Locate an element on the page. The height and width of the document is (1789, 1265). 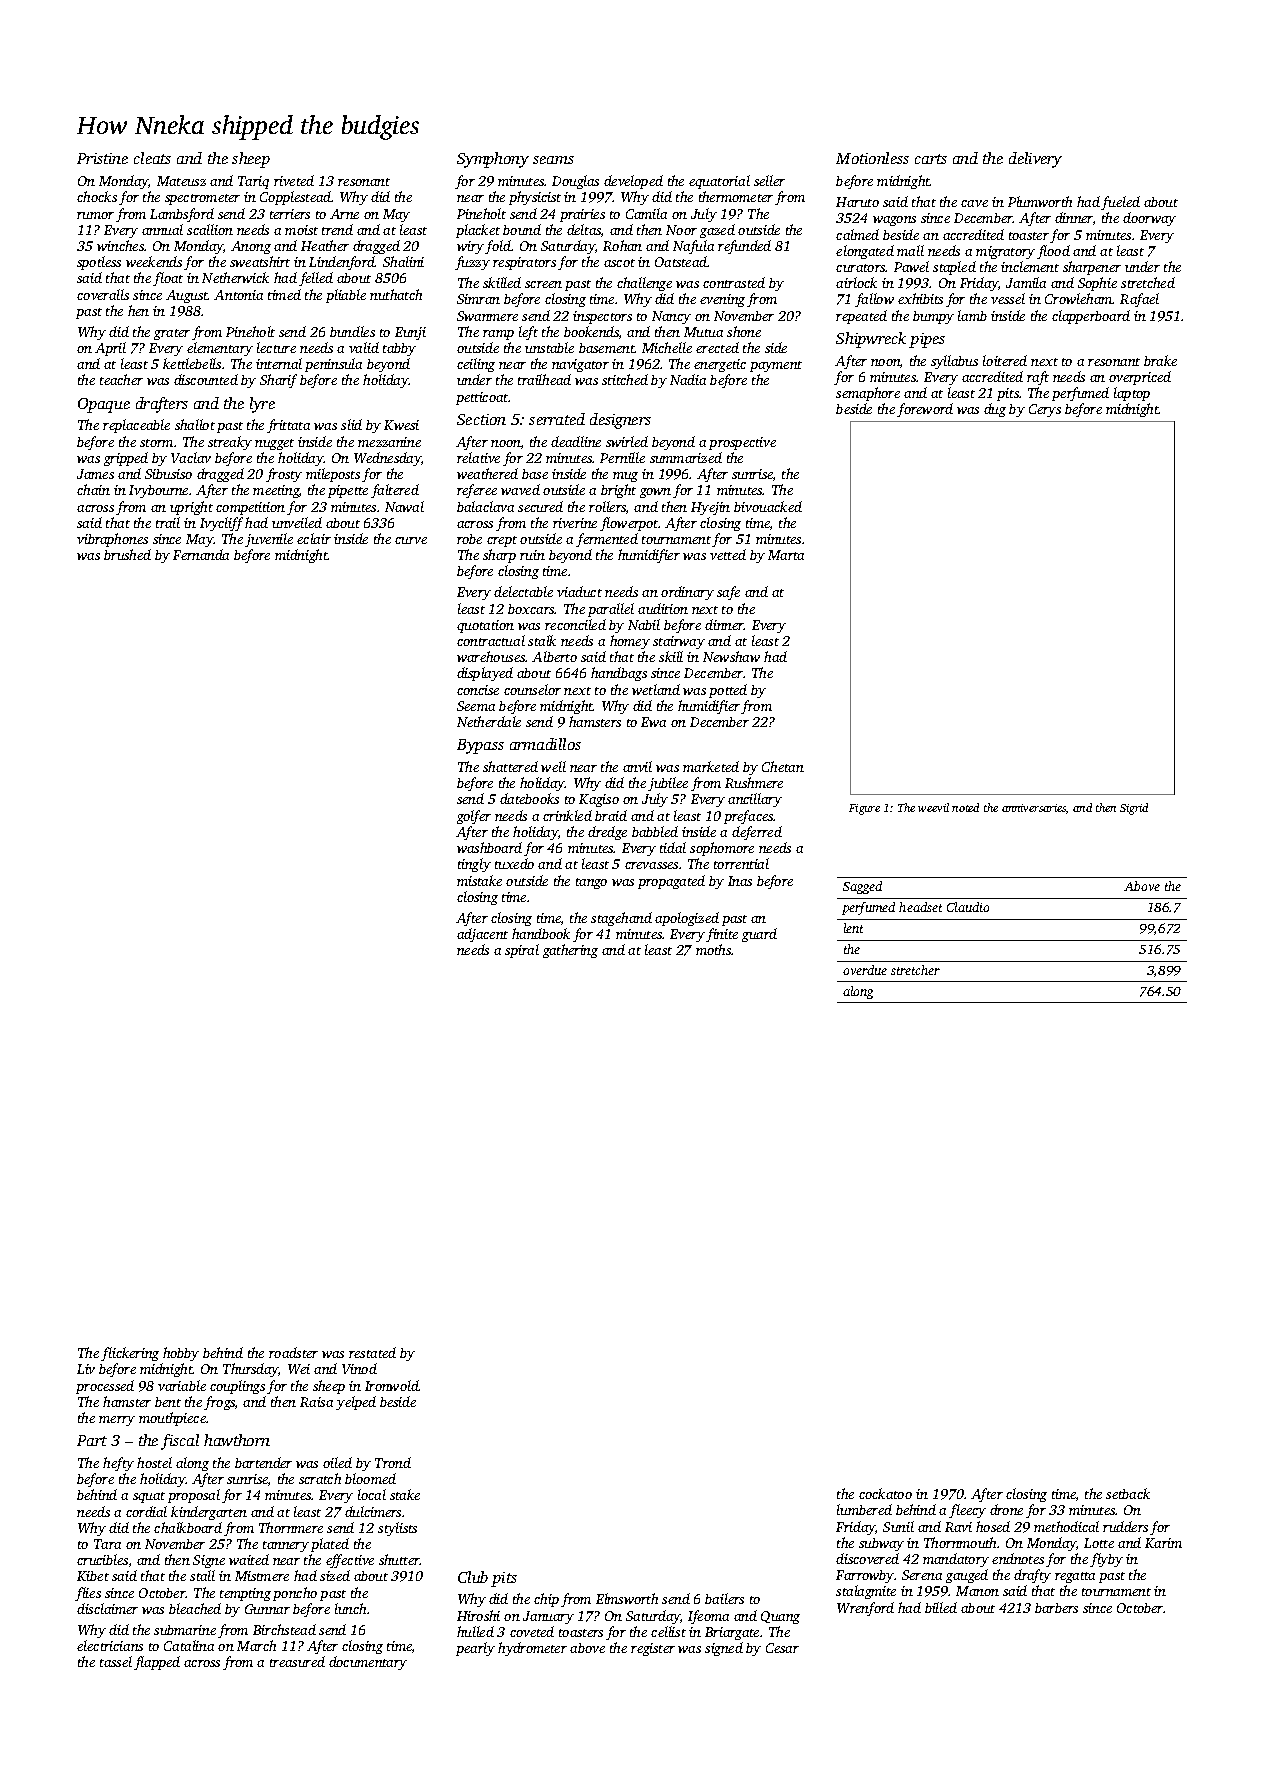
bailers is located at coordinates (724, 1598).
